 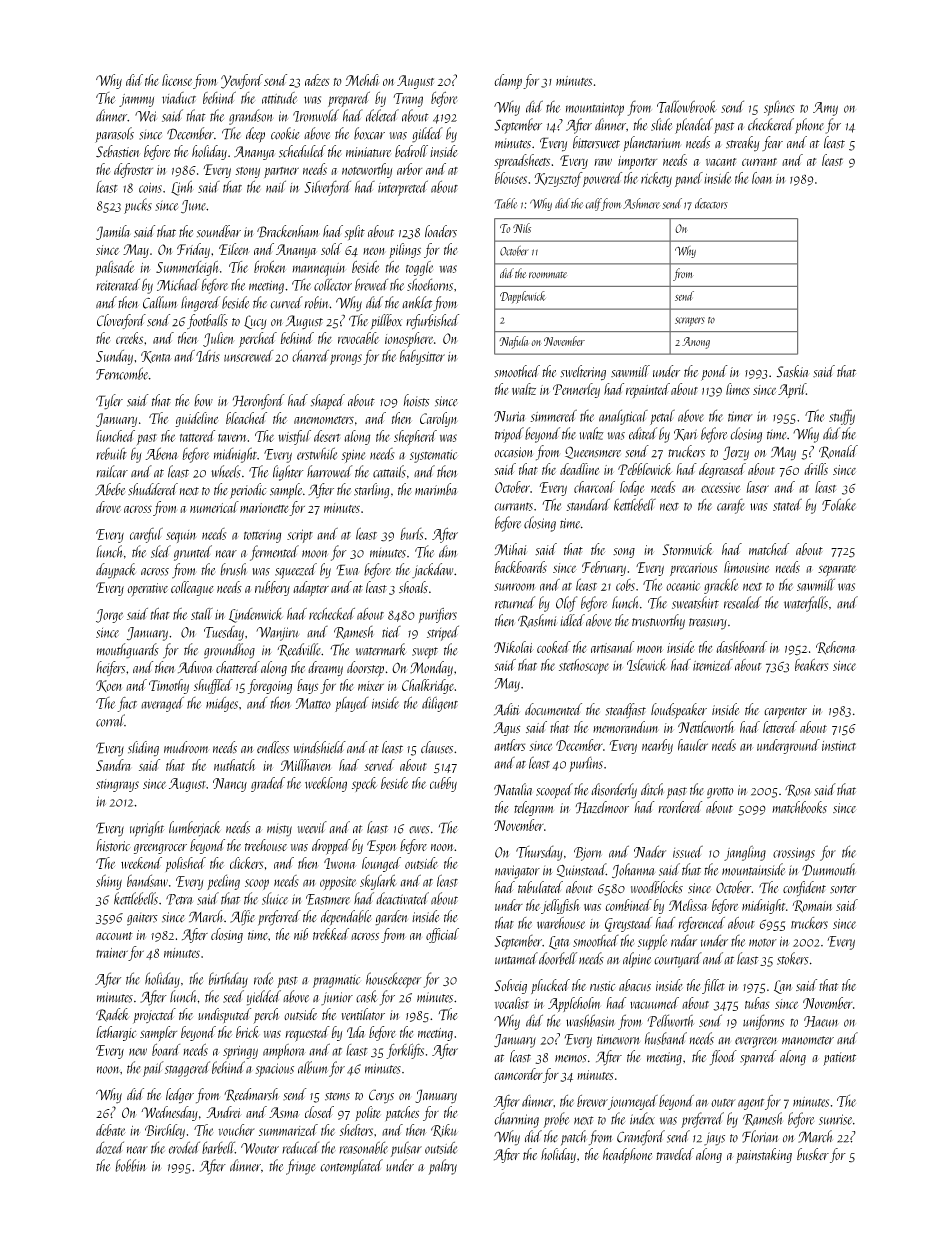 What do you see at coordinates (689, 179) in the screenshot?
I see `panel` at bounding box center [689, 179].
